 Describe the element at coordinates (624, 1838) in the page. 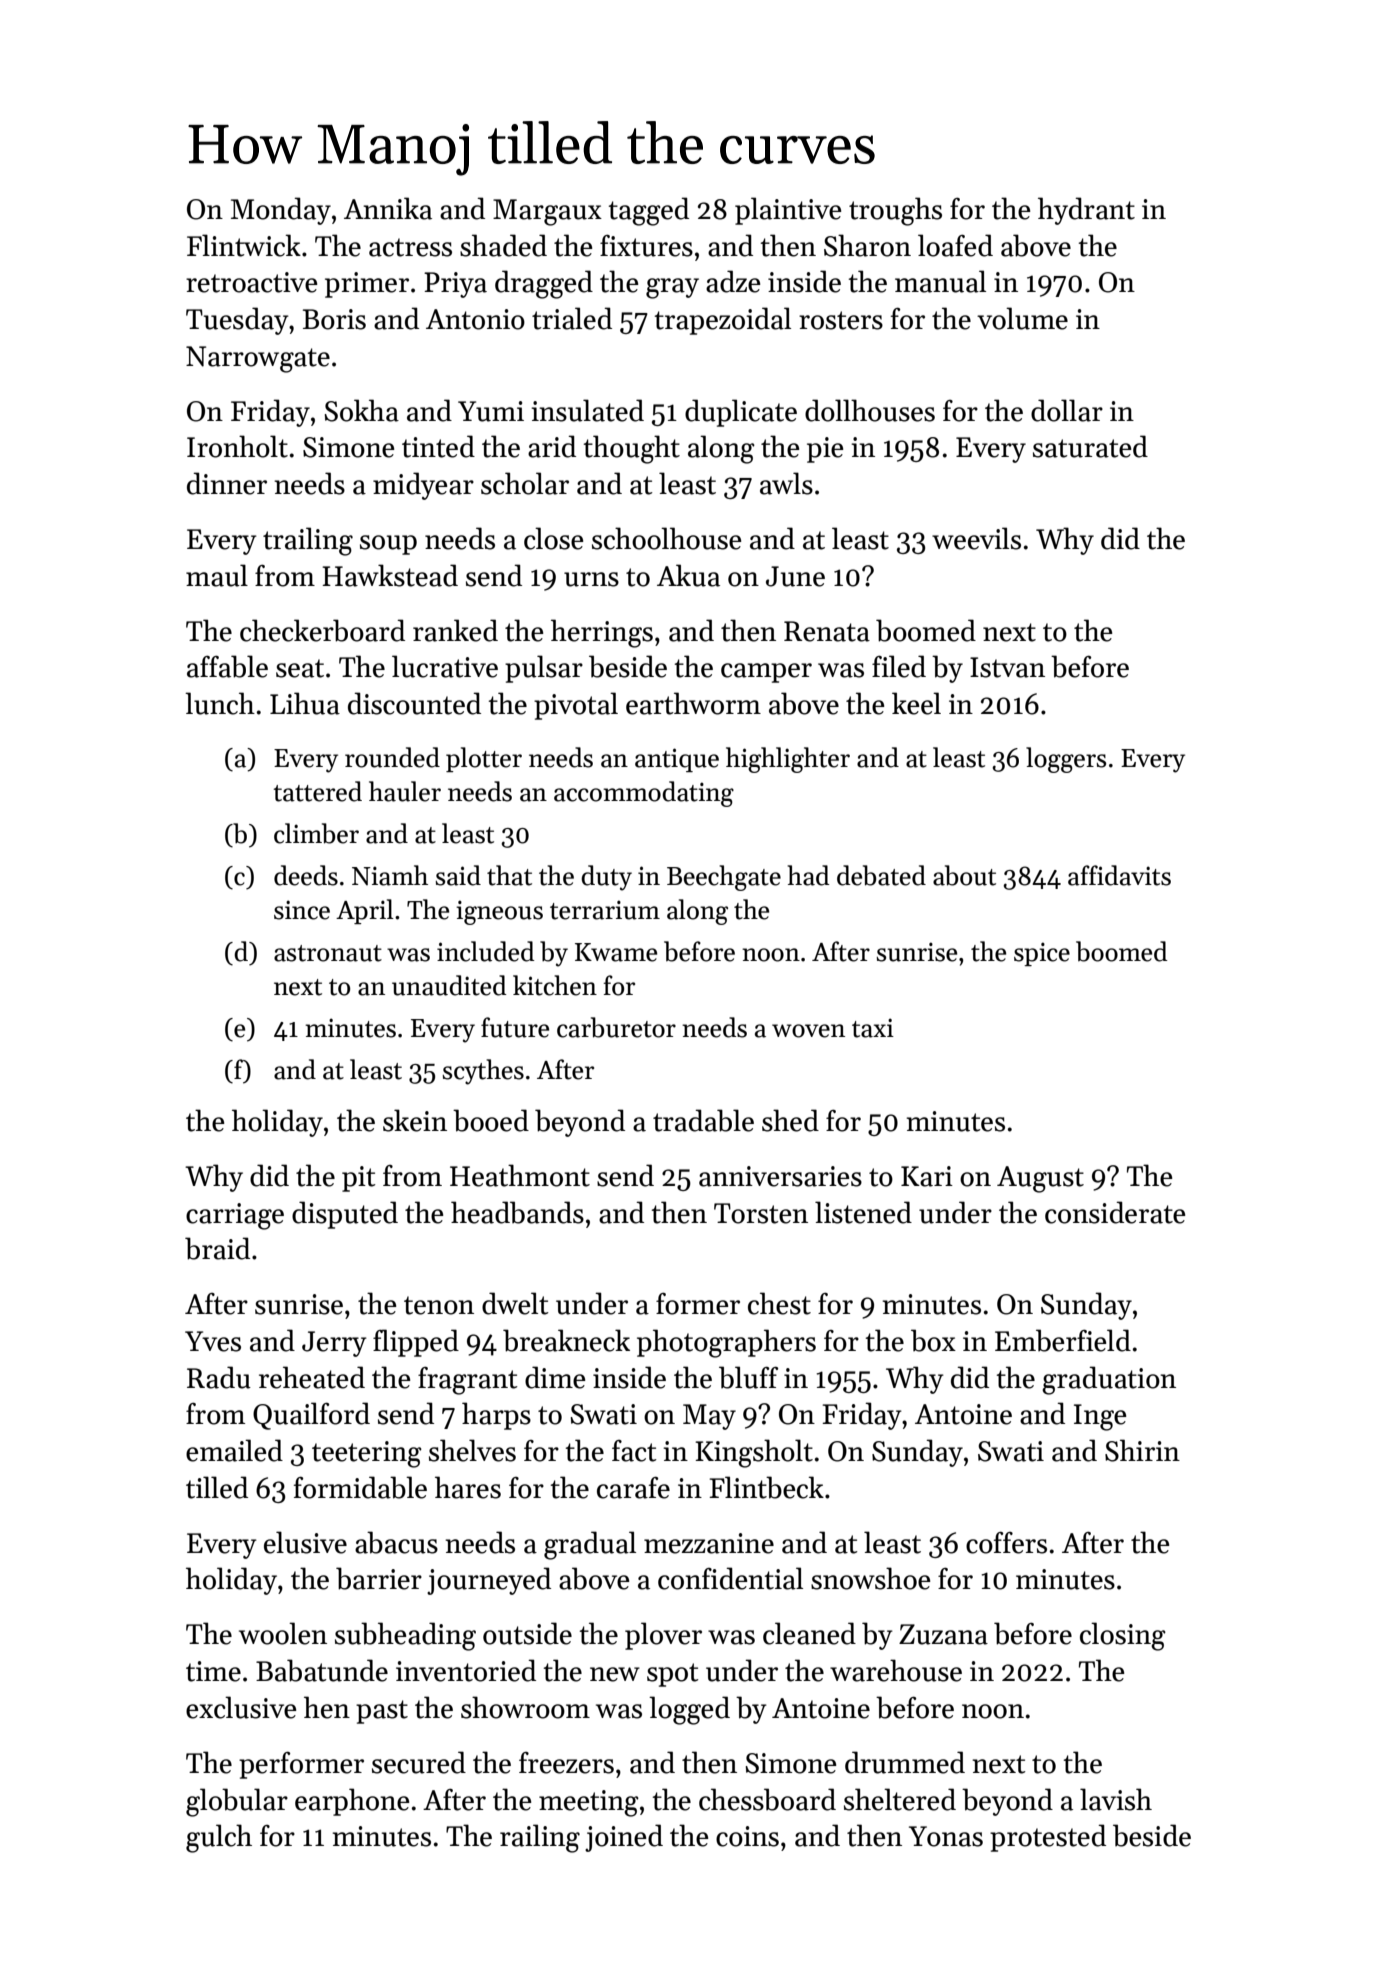

I see `joined` at that location.
